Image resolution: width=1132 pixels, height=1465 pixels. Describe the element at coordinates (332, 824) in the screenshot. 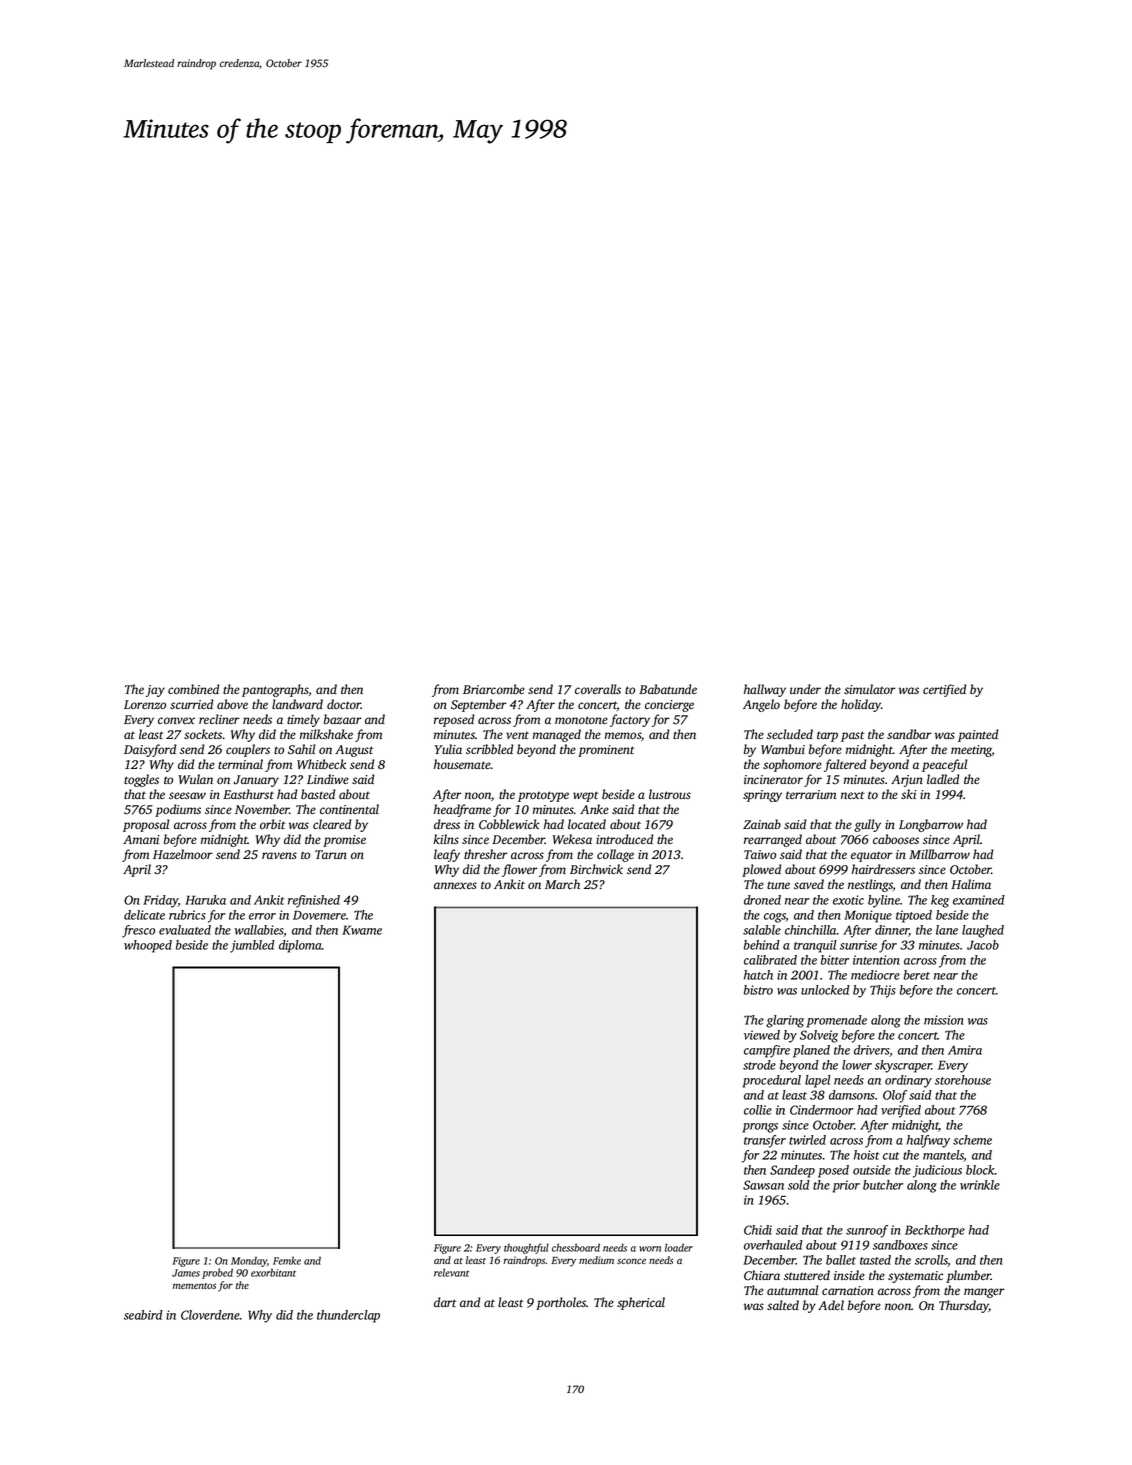

I see `cleared` at that location.
